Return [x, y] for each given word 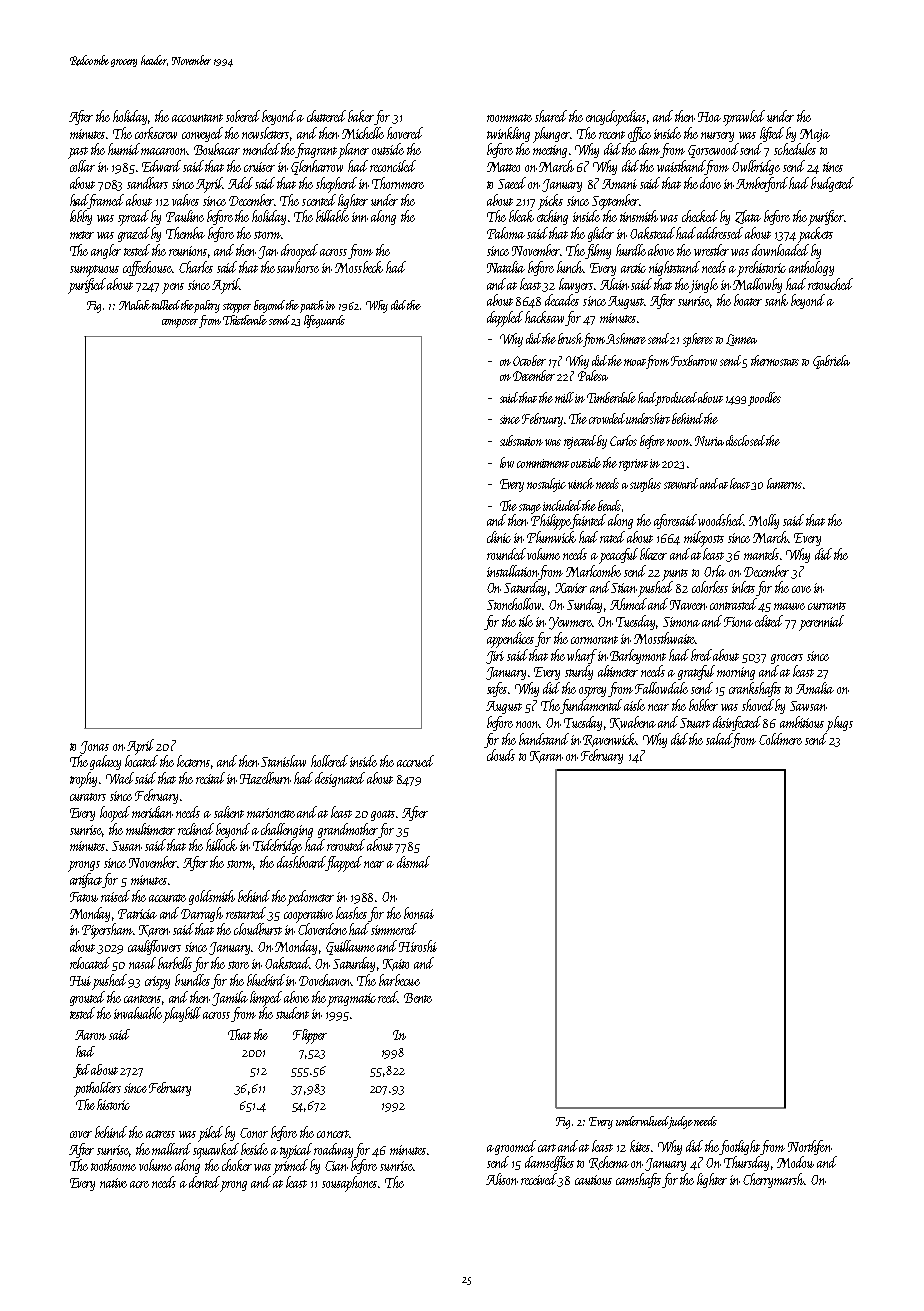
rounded [506, 554]
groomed [515, 1147]
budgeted [832, 184]
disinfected [737, 723]
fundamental [591, 706]
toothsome [113, 1165]
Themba [185, 233]
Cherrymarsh [774, 1180]
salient [229, 812]
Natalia [506, 267]
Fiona [738, 622]
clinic [499, 537]
